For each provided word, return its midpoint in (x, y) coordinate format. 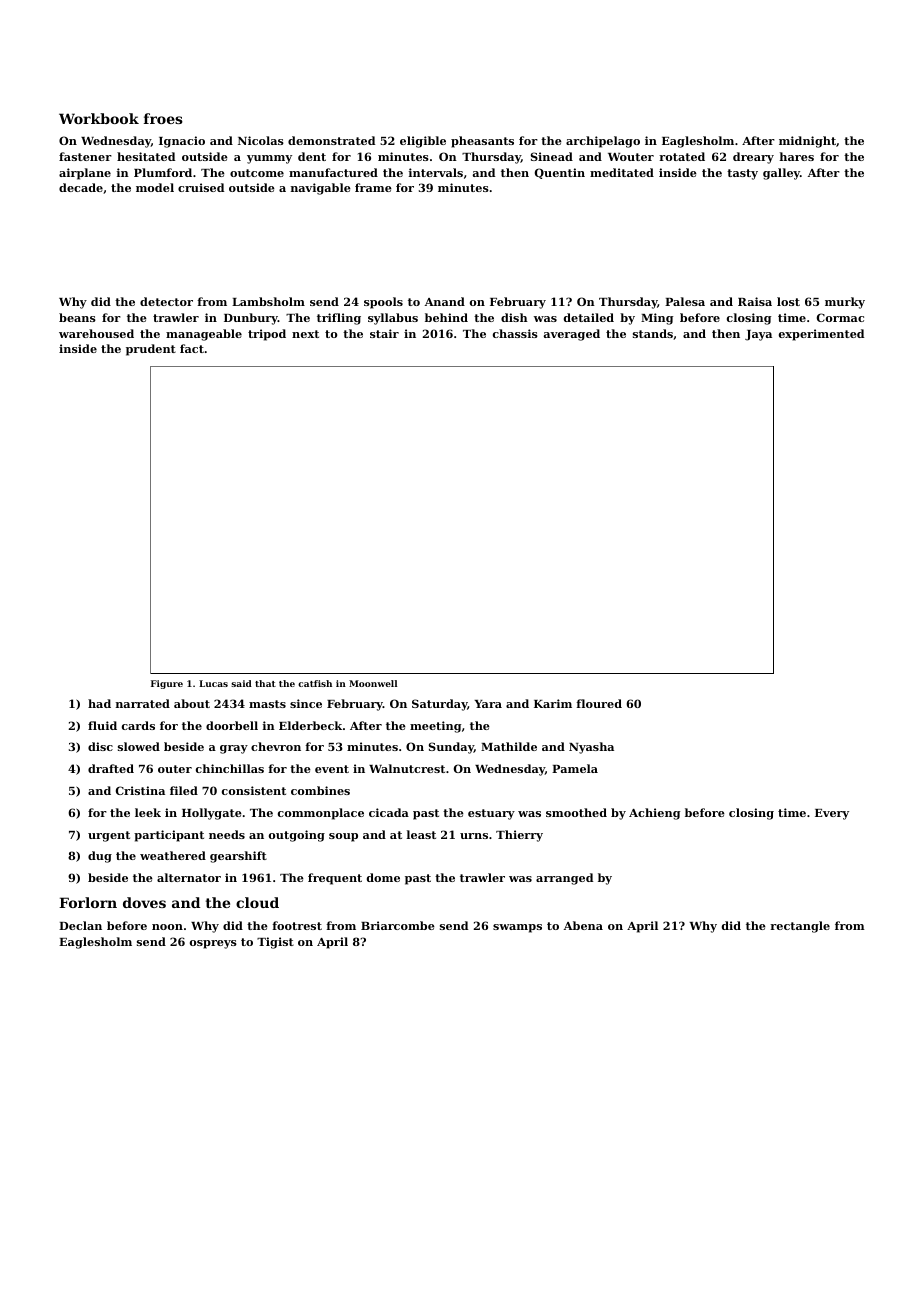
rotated (682, 156)
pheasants (482, 142)
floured (599, 703)
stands (653, 333)
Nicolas (261, 140)
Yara (488, 704)
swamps (517, 928)
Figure (167, 684)
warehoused (96, 333)
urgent (109, 836)
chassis (515, 333)
